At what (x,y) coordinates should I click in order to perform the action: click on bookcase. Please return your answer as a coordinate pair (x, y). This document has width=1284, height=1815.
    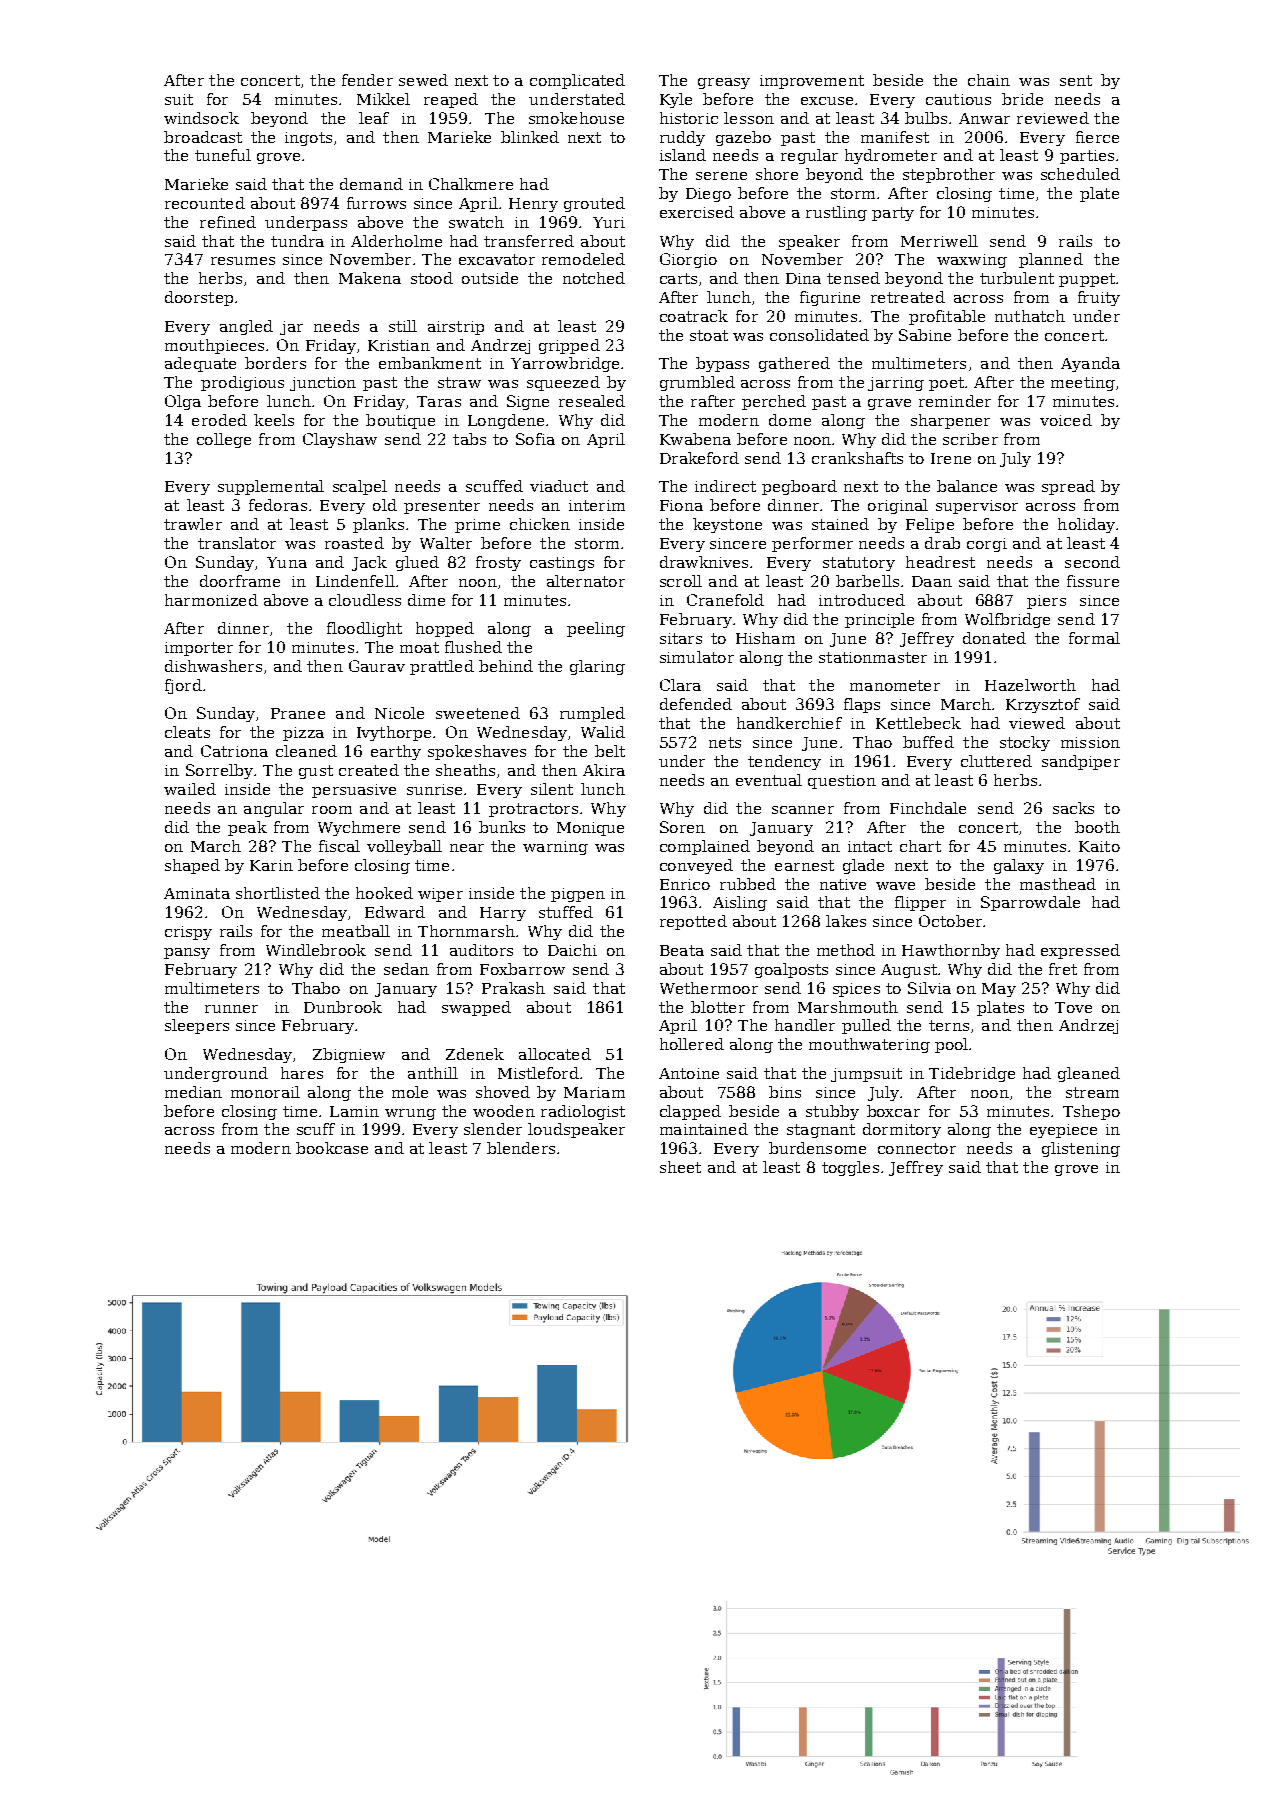
    Looking at the image, I should click on (332, 1148).
